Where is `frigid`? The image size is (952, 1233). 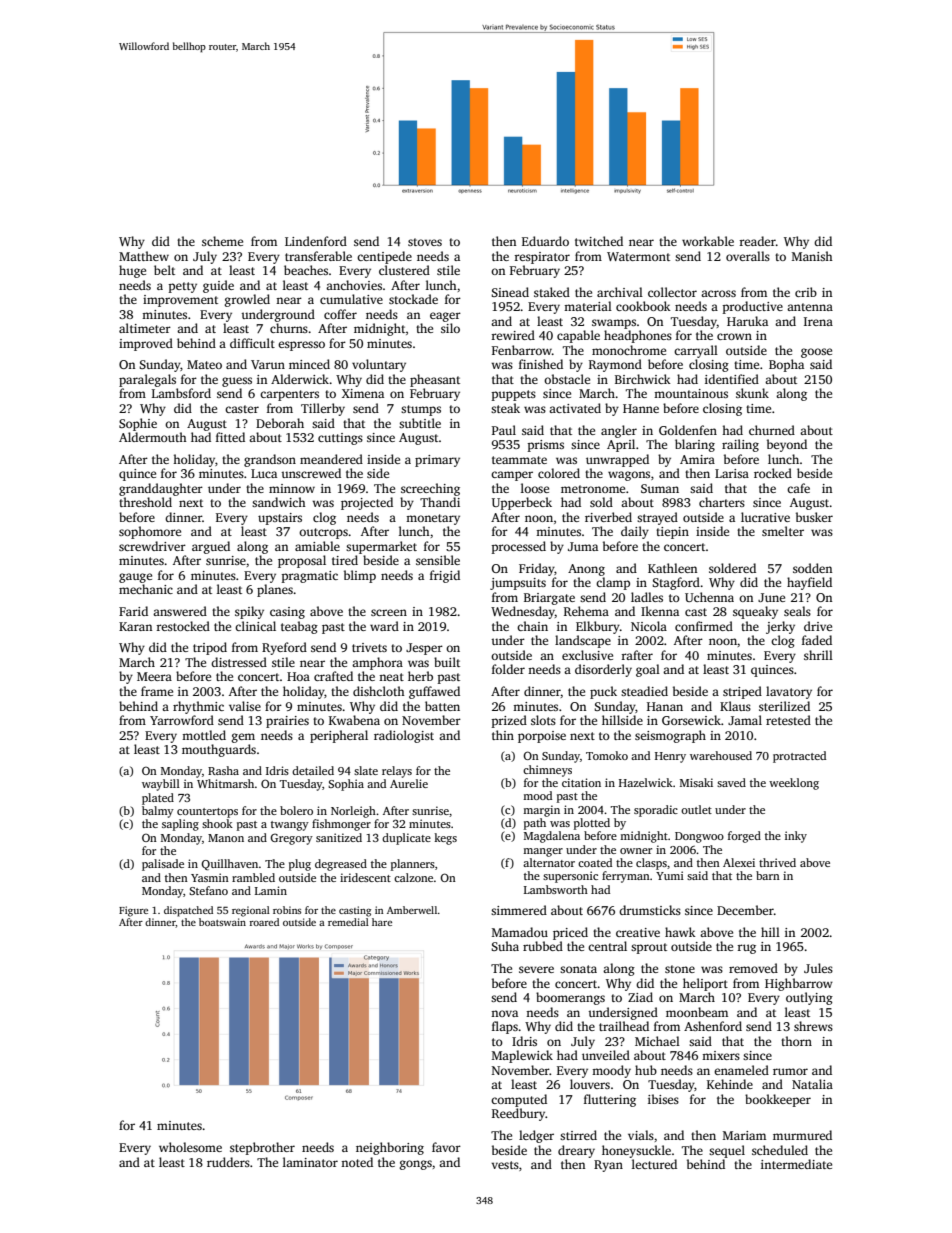
frigid is located at coordinates (445, 576).
